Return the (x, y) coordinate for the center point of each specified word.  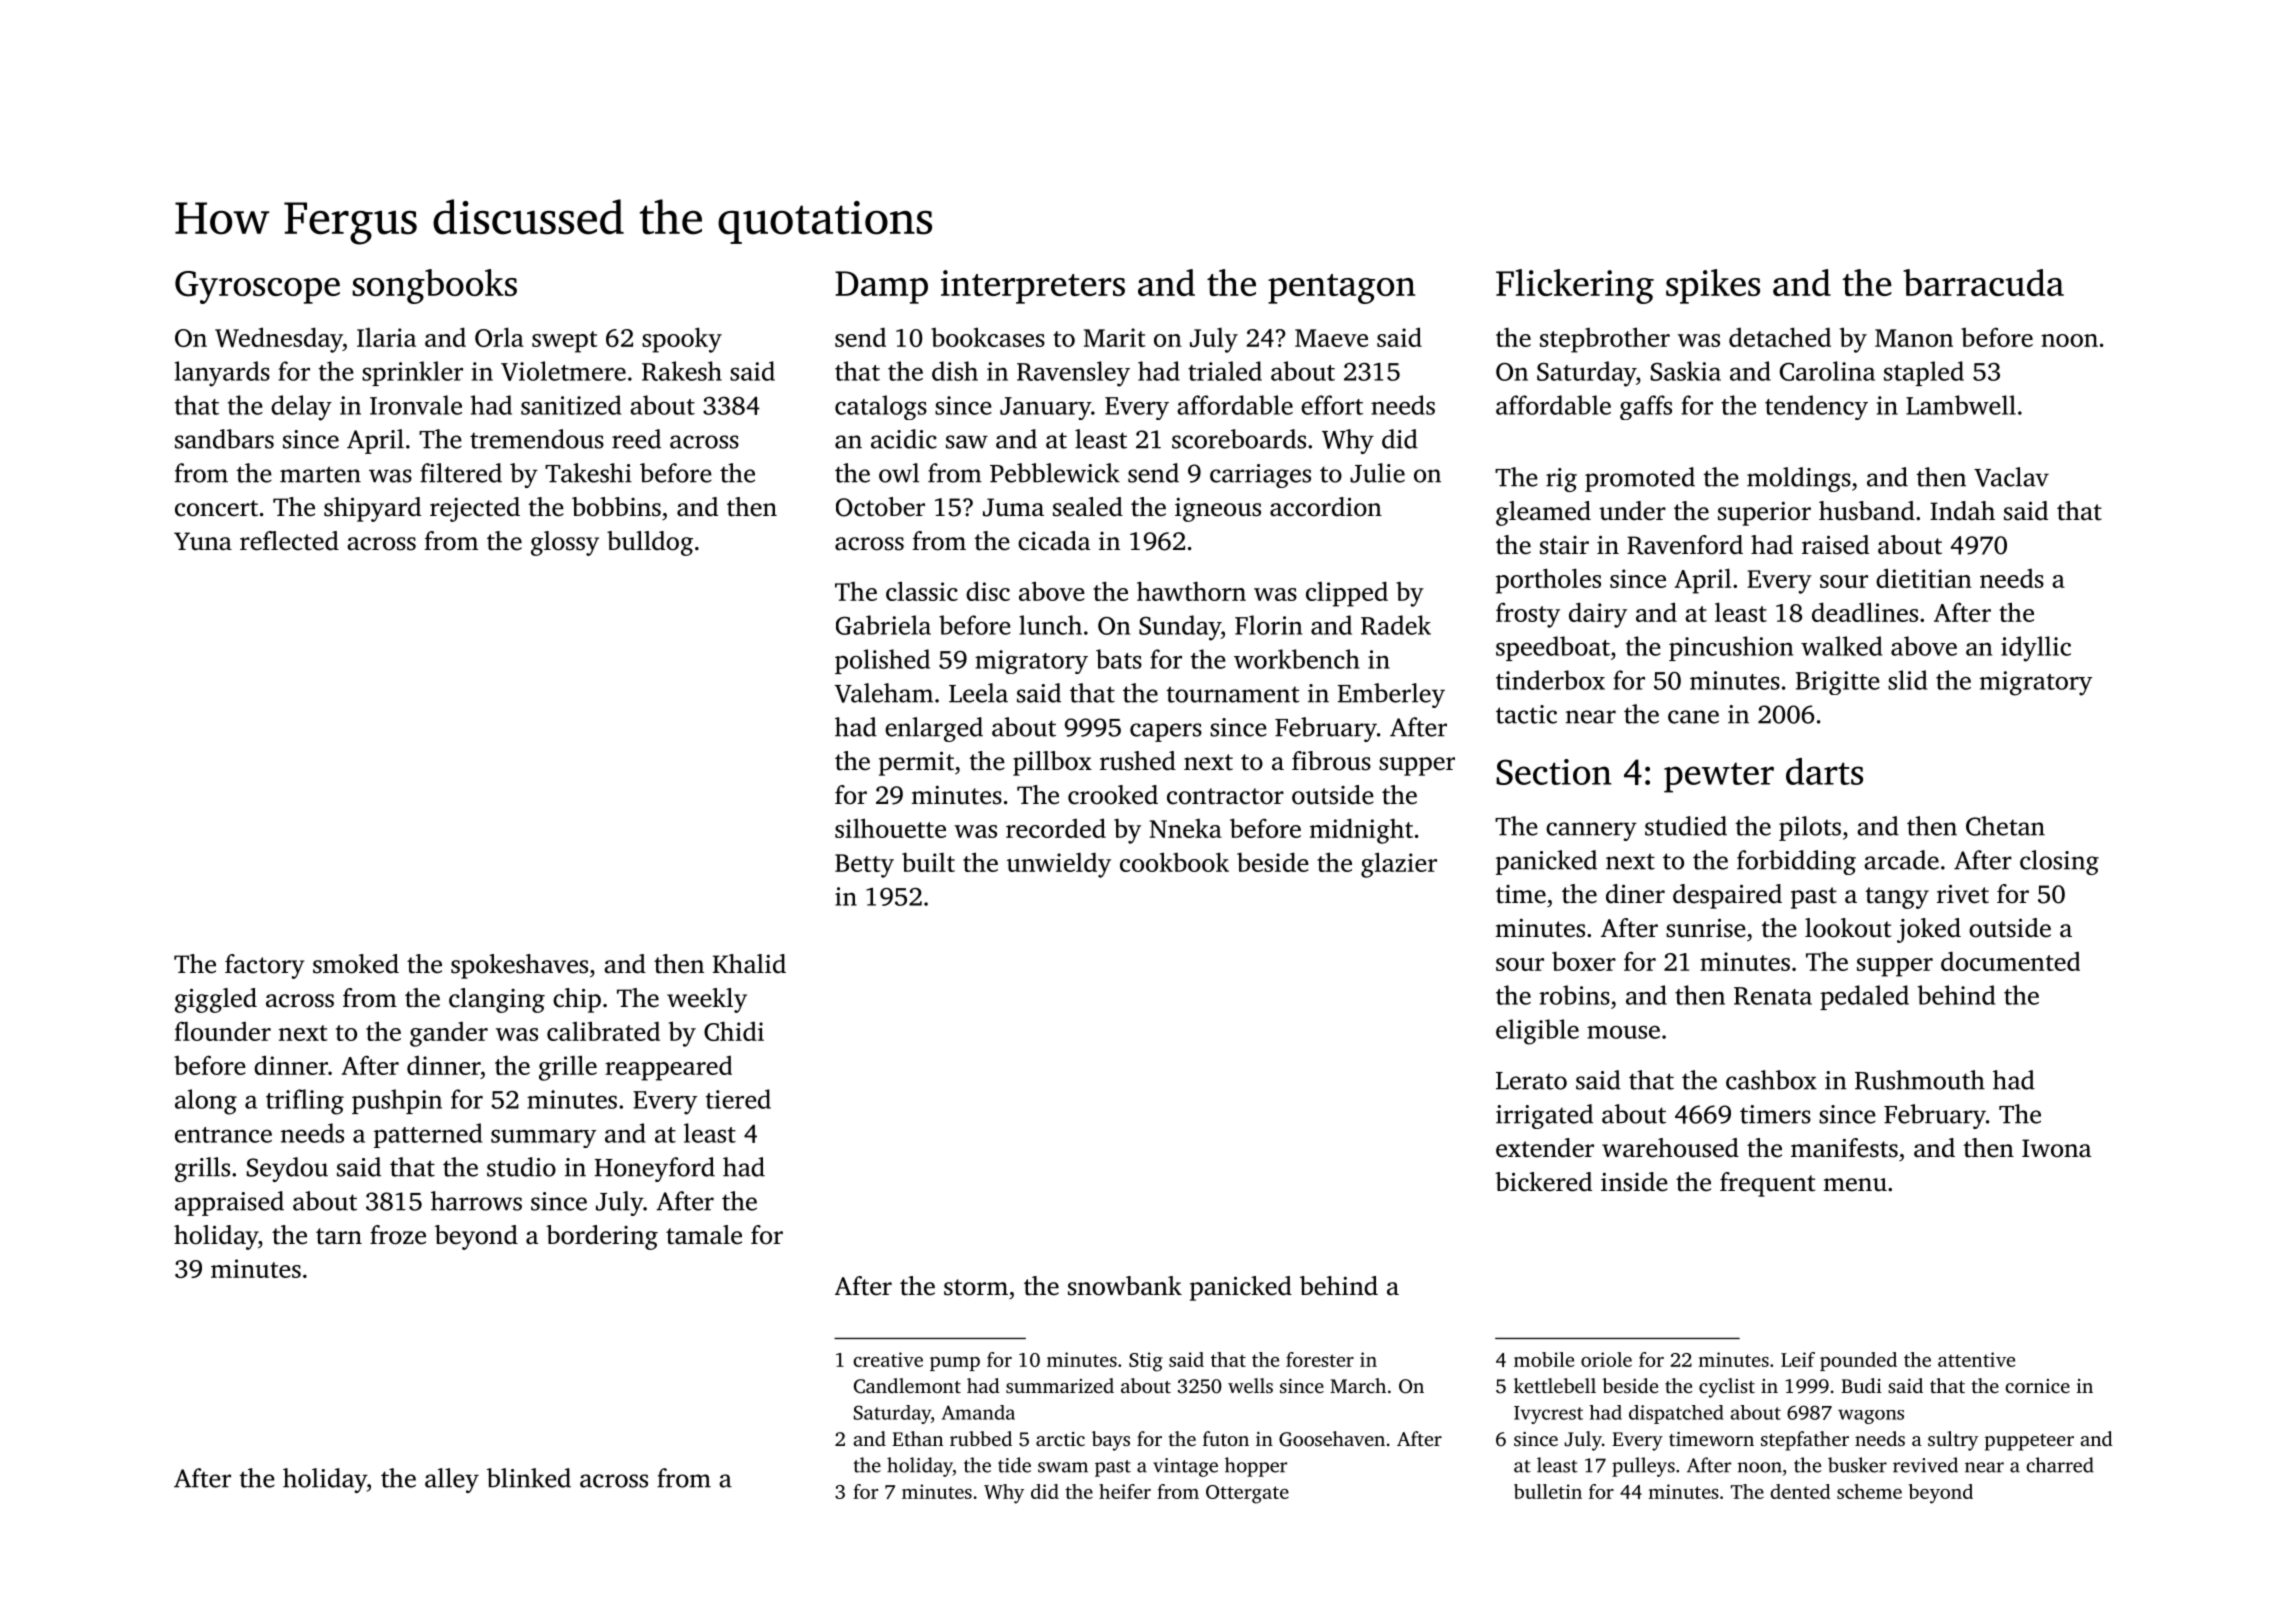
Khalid (749, 964)
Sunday (1180, 628)
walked (1841, 646)
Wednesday (279, 340)
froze (398, 1235)
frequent (1767, 1184)
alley (452, 1480)
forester (1320, 1359)
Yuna (203, 541)
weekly (707, 1000)
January (1045, 408)
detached (1780, 337)
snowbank (1125, 1286)
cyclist (1727, 1388)
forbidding (1796, 862)
